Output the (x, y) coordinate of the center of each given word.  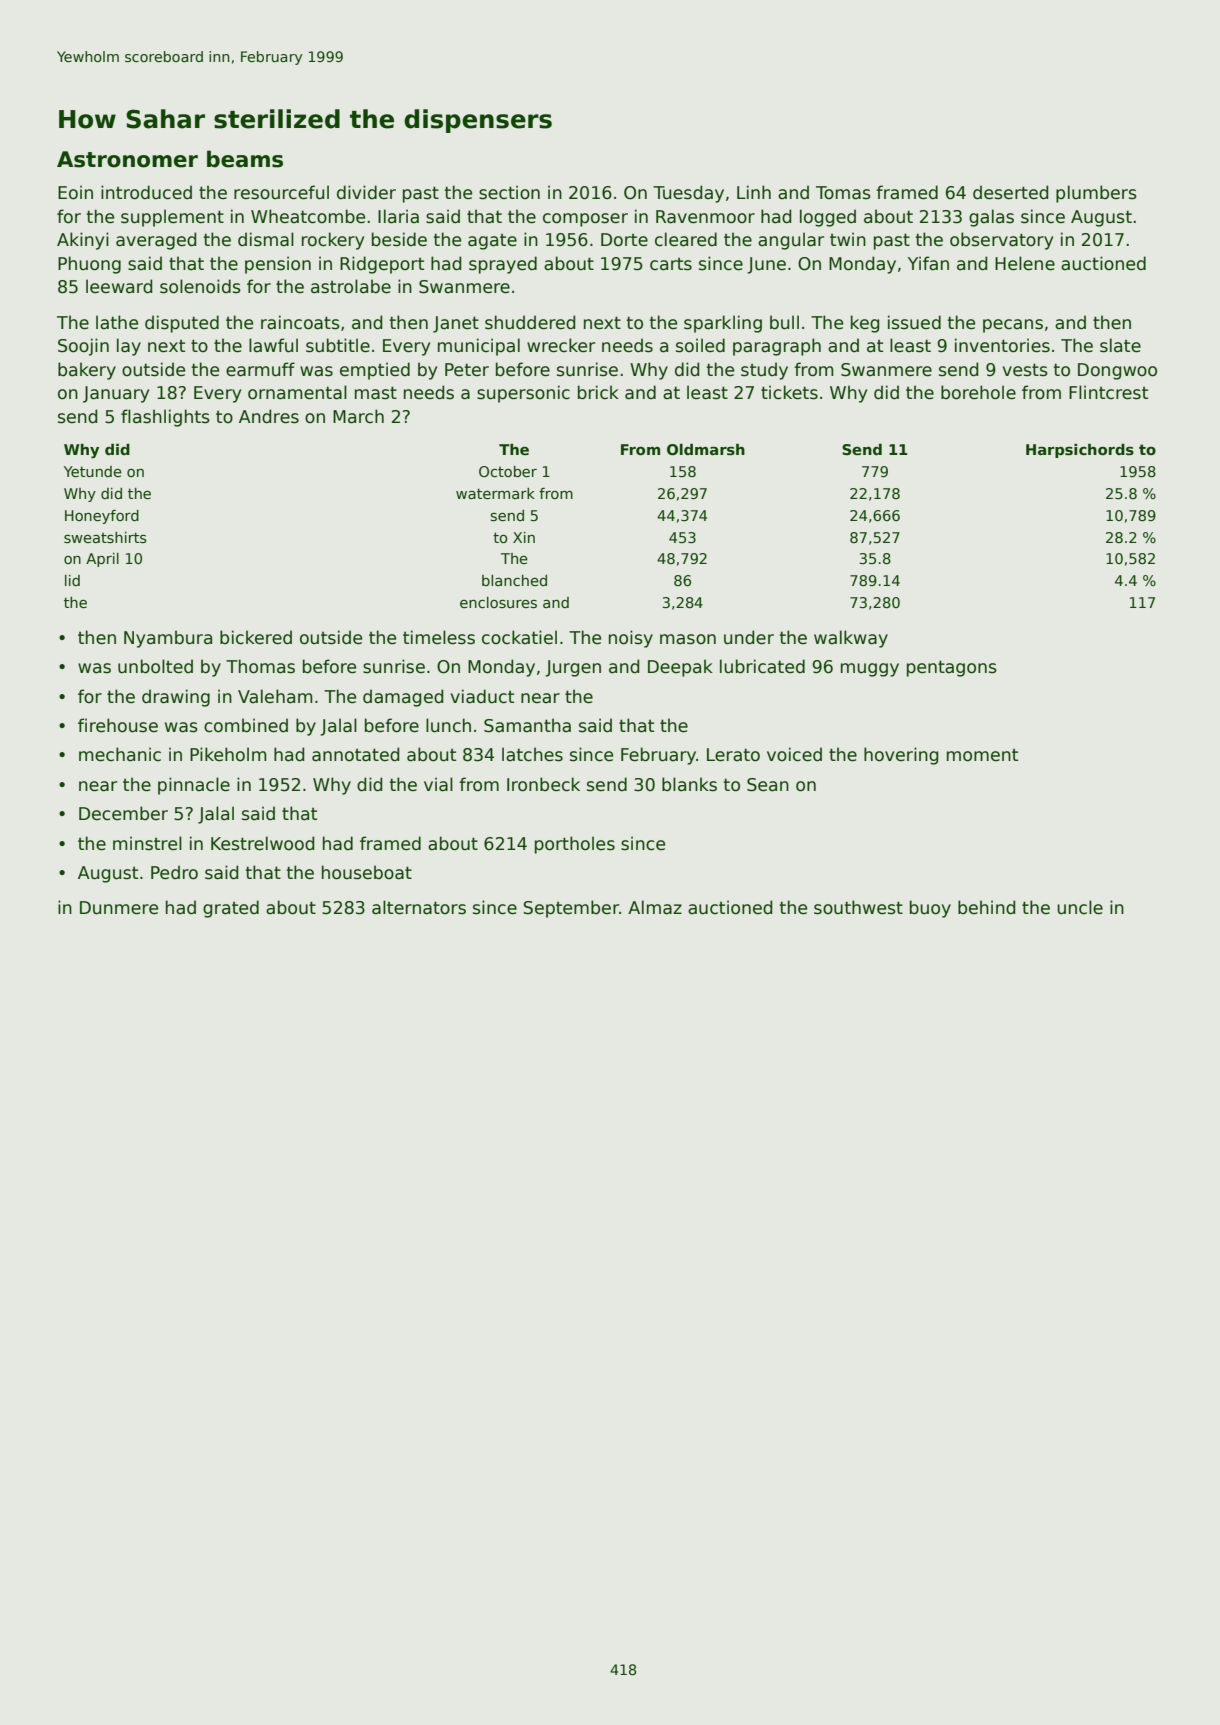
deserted (1010, 192)
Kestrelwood (262, 843)
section (509, 192)
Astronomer (127, 159)
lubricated (762, 666)
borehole (978, 392)
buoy (930, 909)
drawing (176, 698)
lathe (117, 322)
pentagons (952, 668)
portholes (575, 845)
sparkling (723, 324)
